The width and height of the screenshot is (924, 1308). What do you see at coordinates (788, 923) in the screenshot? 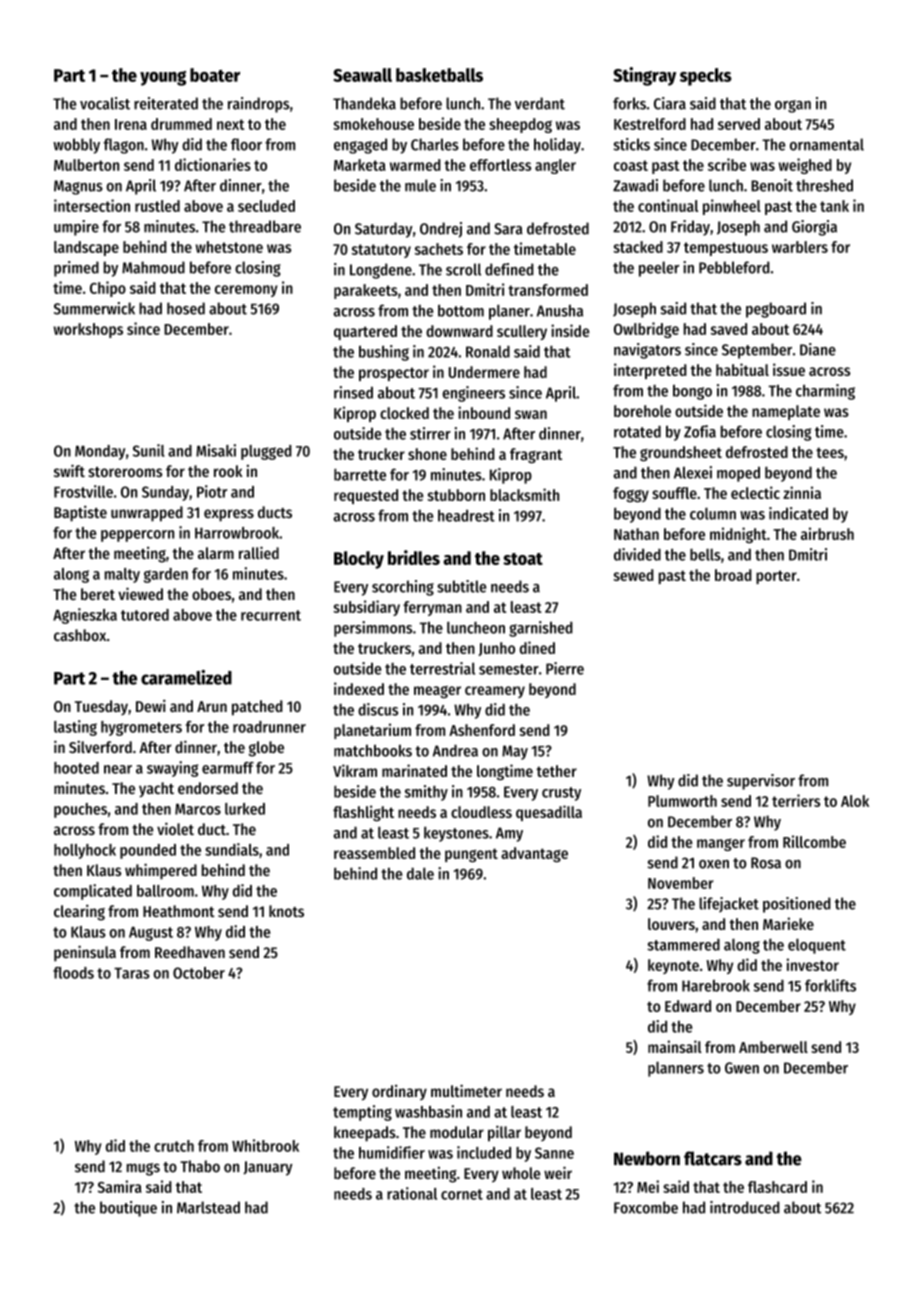
I see `Marieke` at bounding box center [788, 923].
